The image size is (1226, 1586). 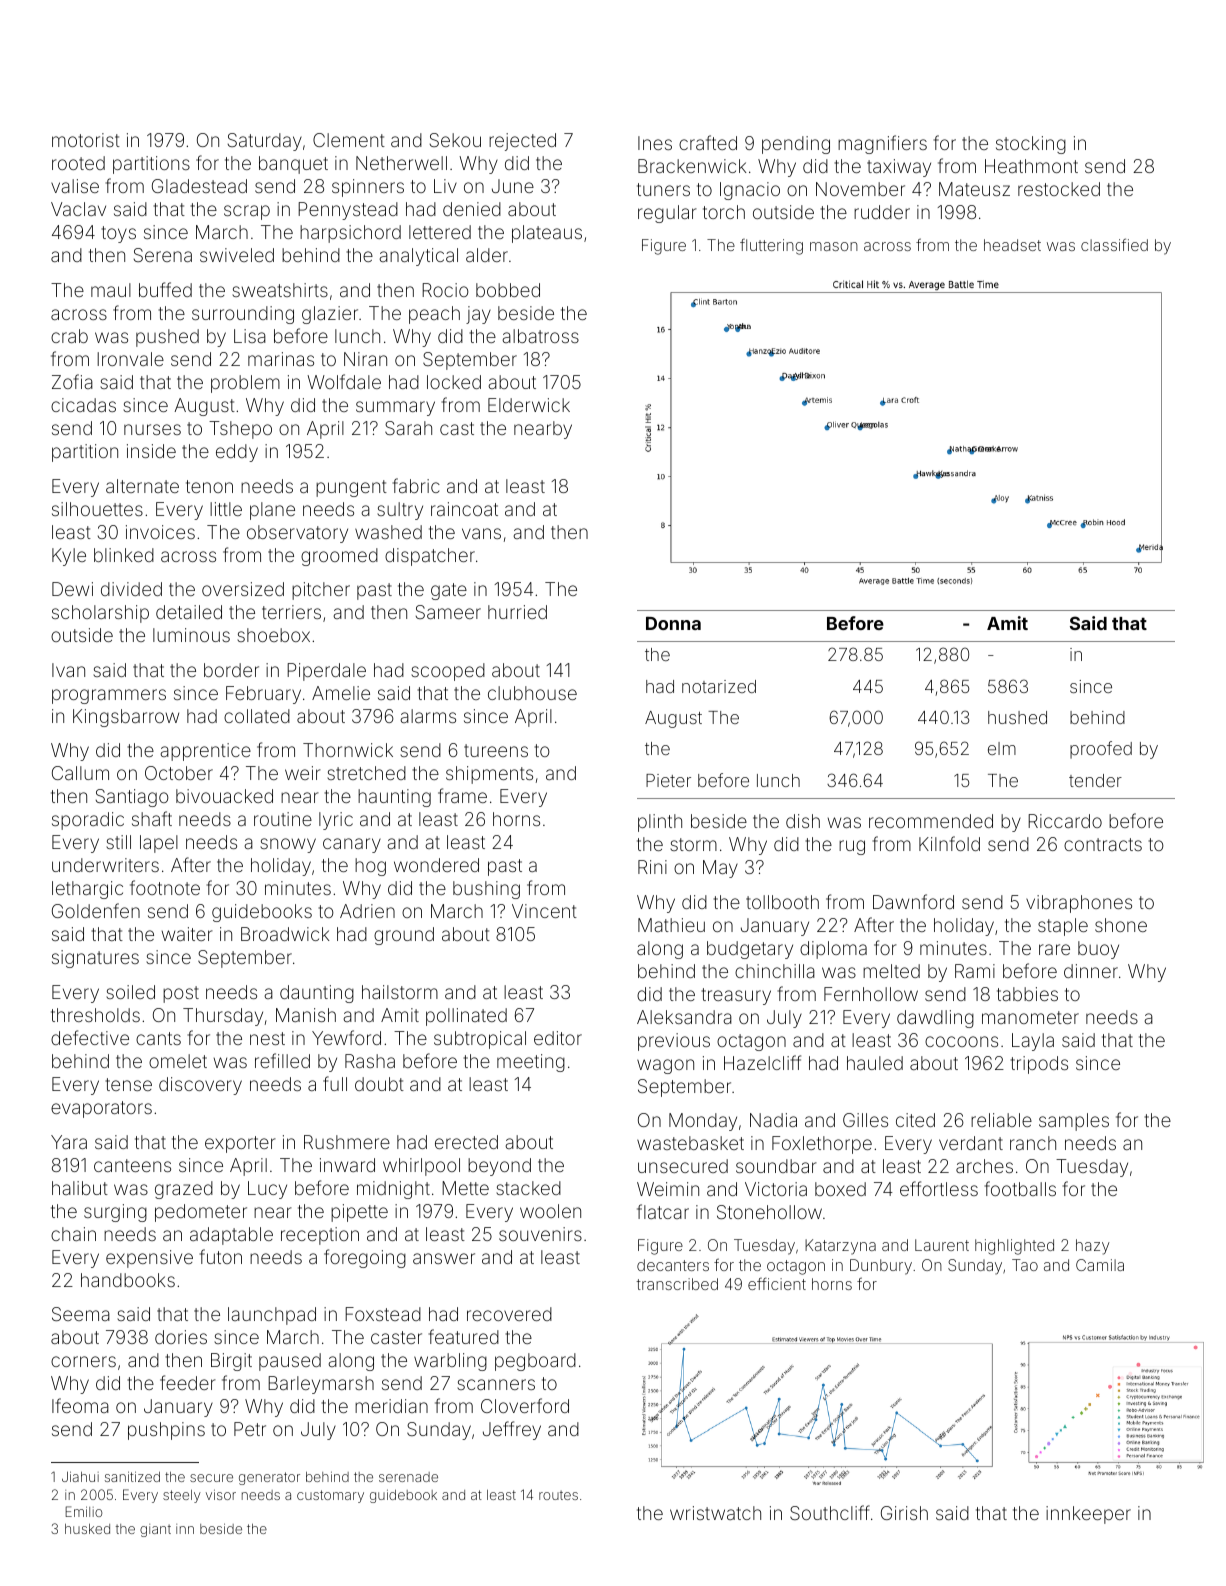 What do you see at coordinates (882, 212) in the page?
I see `rudder` at bounding box center [882, 212].
